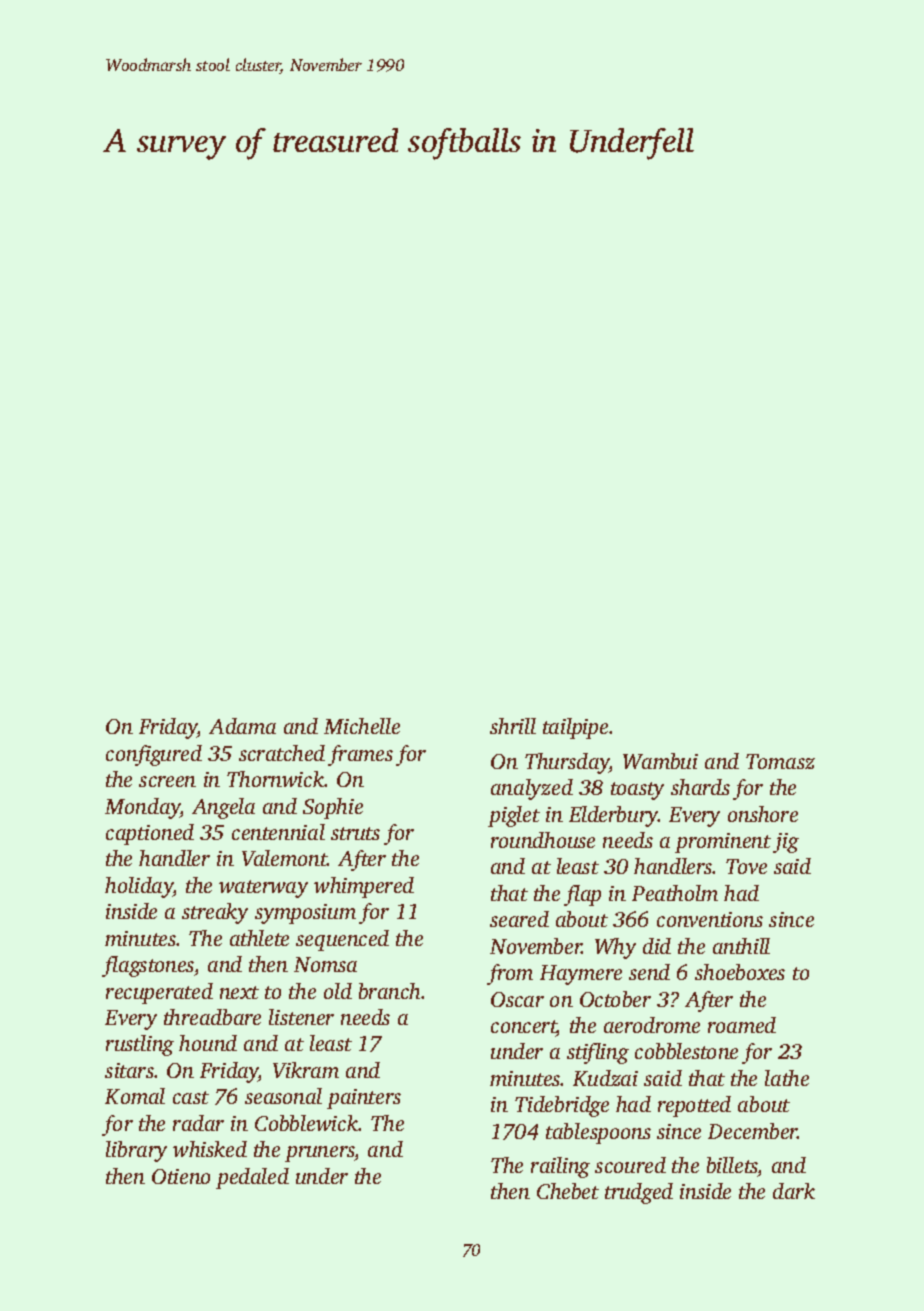 The height and width of the document is (1311, 924). Describe the element at coordinates (135, 1096) in the document. I see `Komal` at that location.
